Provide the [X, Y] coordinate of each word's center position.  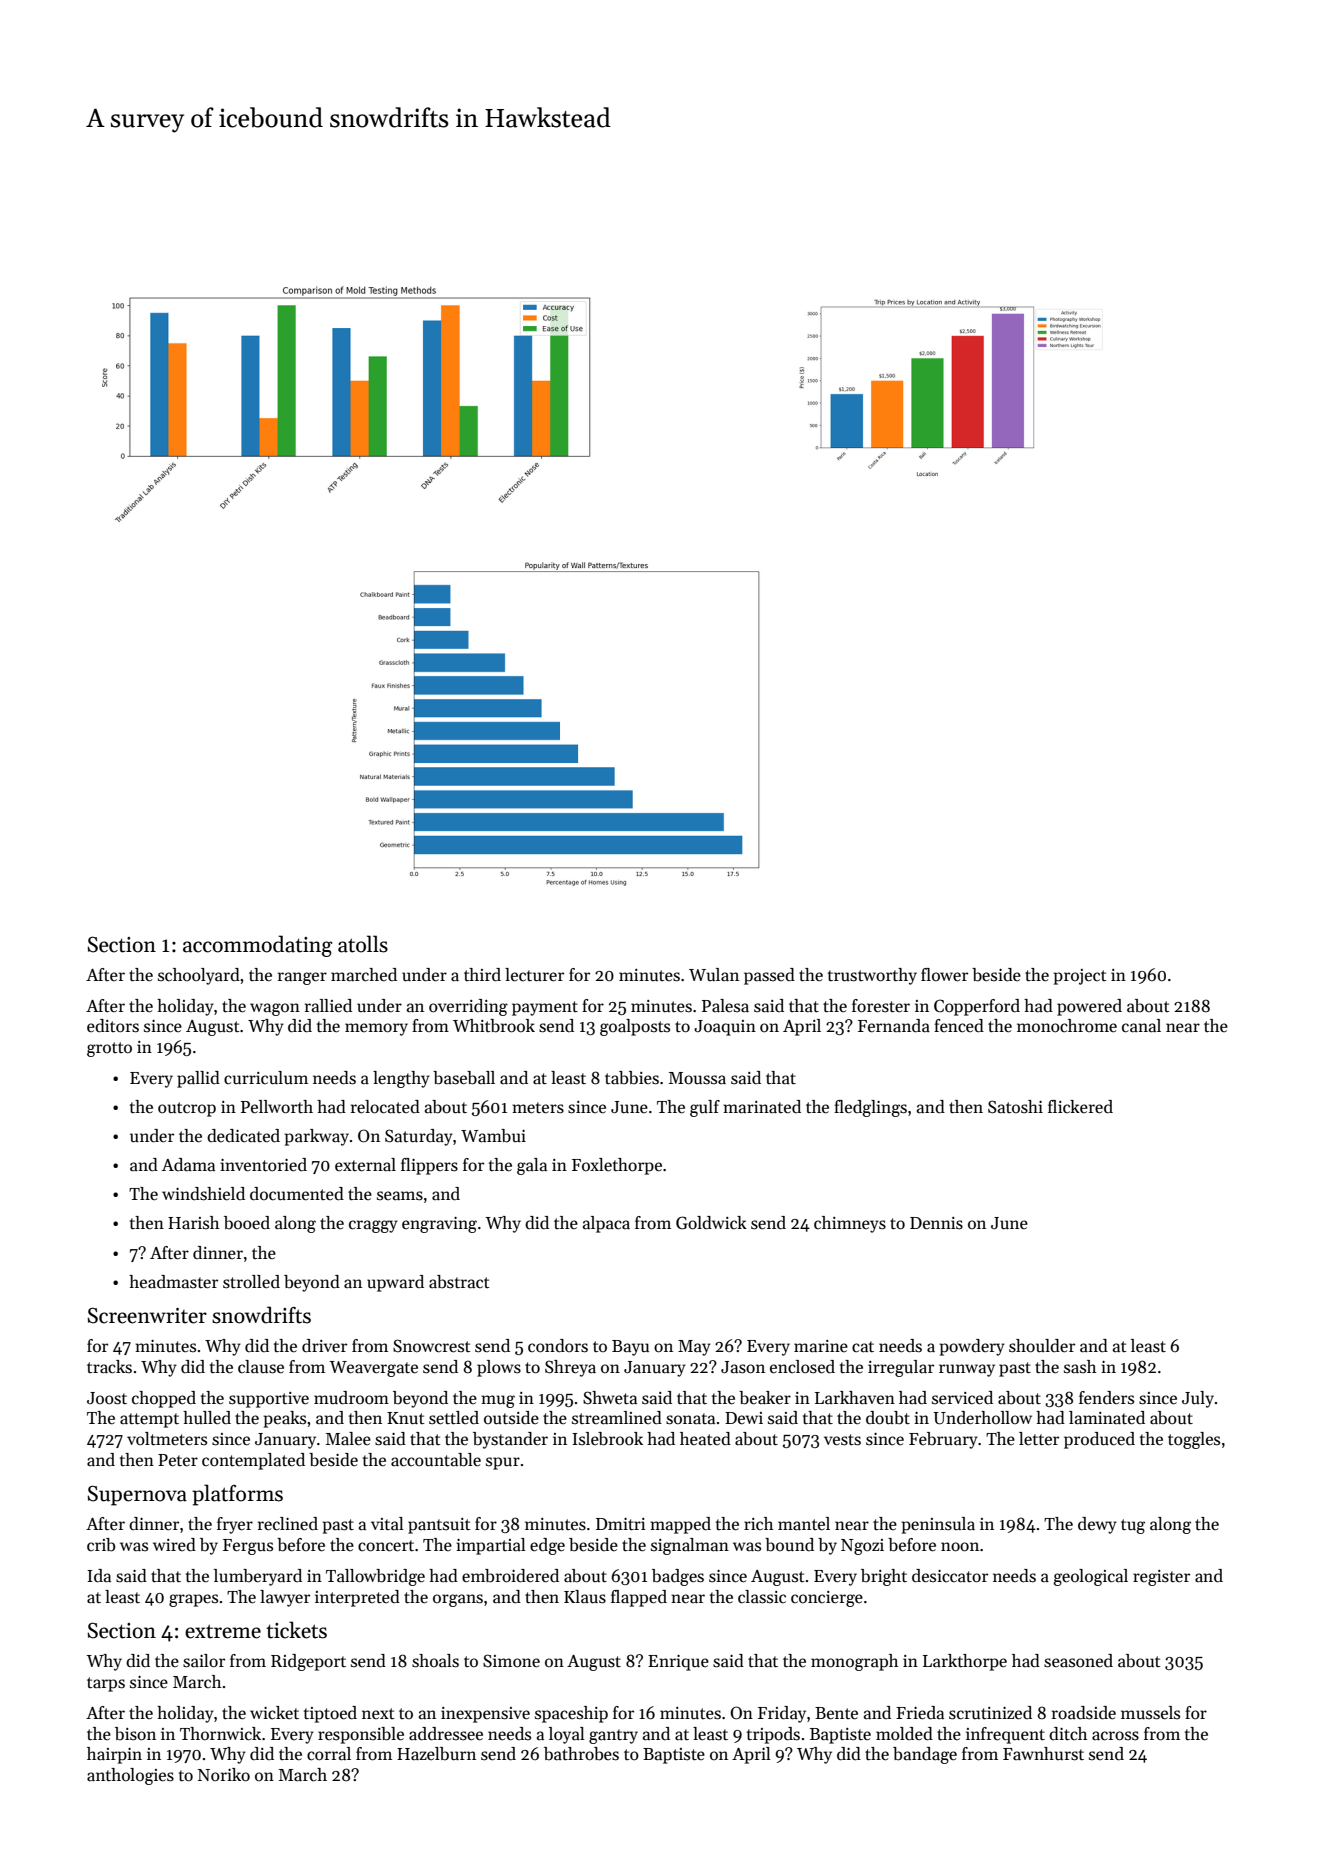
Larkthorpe [965, 1662]
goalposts [635, 1027]
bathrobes [581, 1754]
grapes [193, 1600]
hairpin [114, 1755]
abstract [459, 1282]
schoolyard [199, 976]
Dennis [936, 1223]
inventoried [263, 1165]
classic [762, 1597]
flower [944, 975]
